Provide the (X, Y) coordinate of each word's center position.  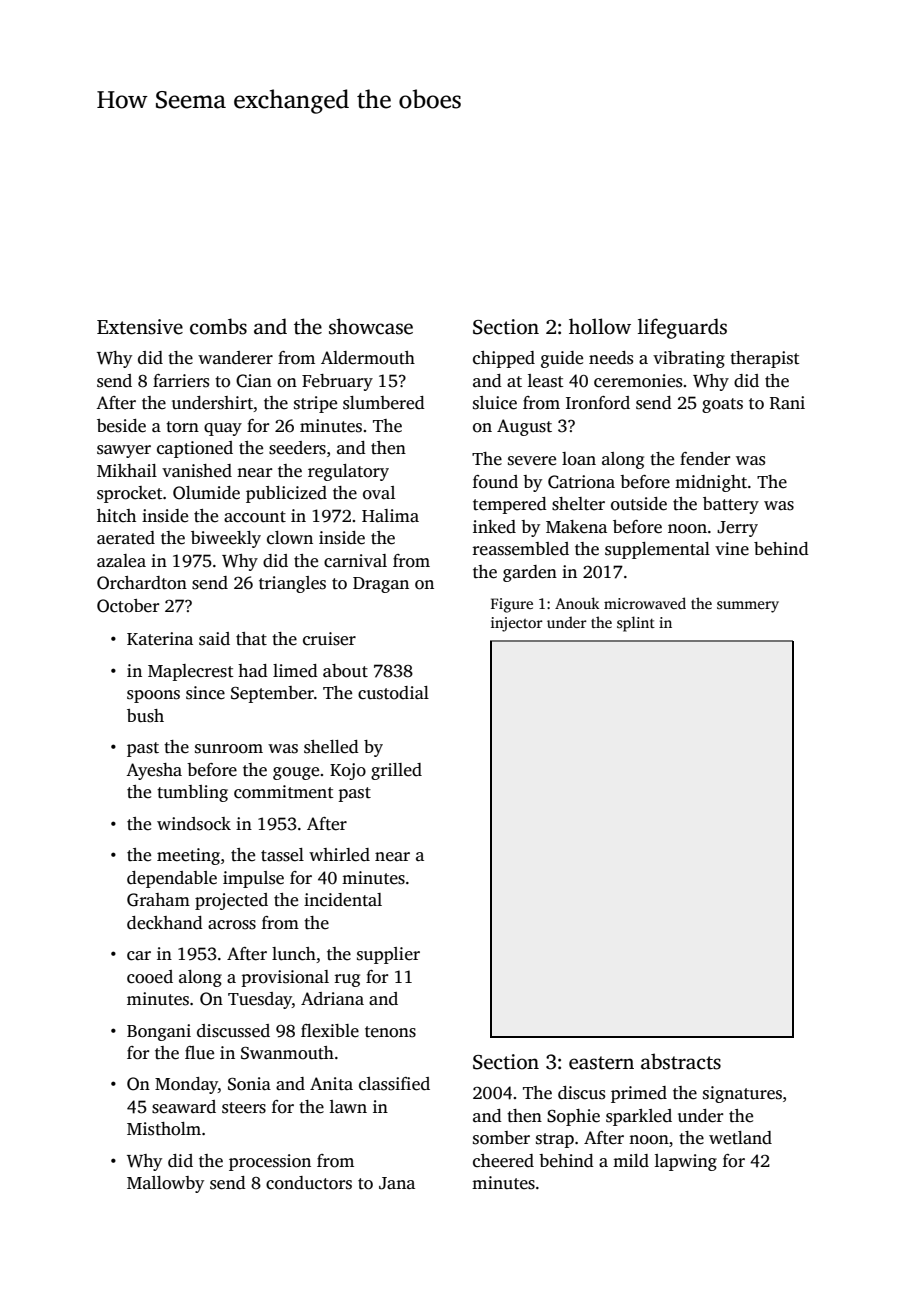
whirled (339, 855)
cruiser (329, 639)
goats (722, 405)
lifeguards (682, 328)
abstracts (681, 1061)
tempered (510, 505)
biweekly (226, 539)
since (205, 693)
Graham (158, 900)
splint (636, 624)
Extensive (140, 327)
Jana (397, 1183)
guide (562, 359)
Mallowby (165, 1184)
